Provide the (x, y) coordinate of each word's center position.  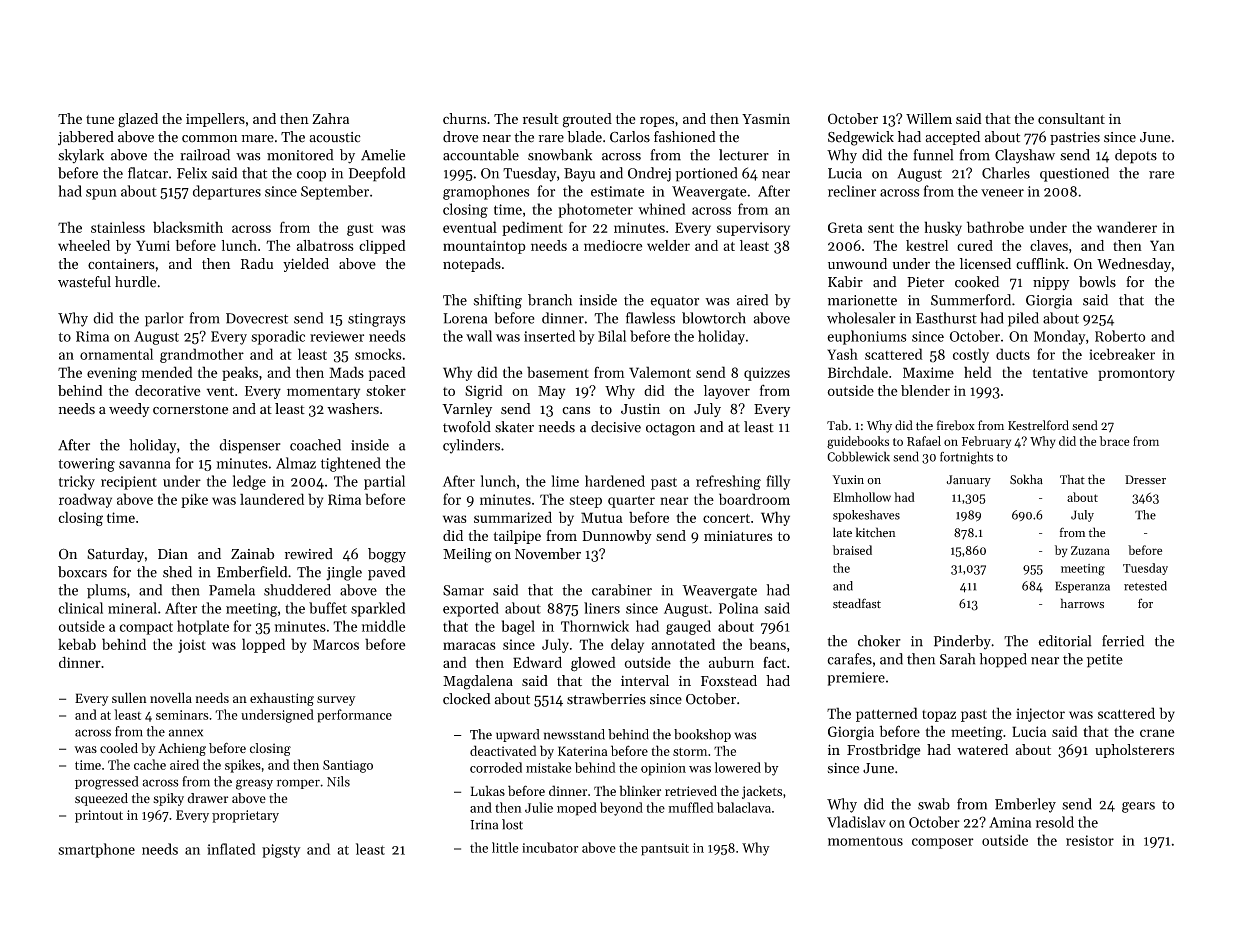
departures (227, 192)
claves (1049, 245)
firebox (956, 425)
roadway (85, 500)
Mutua (602, 517)
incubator (550, 847)
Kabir (845, 282)
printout (99, 816)
